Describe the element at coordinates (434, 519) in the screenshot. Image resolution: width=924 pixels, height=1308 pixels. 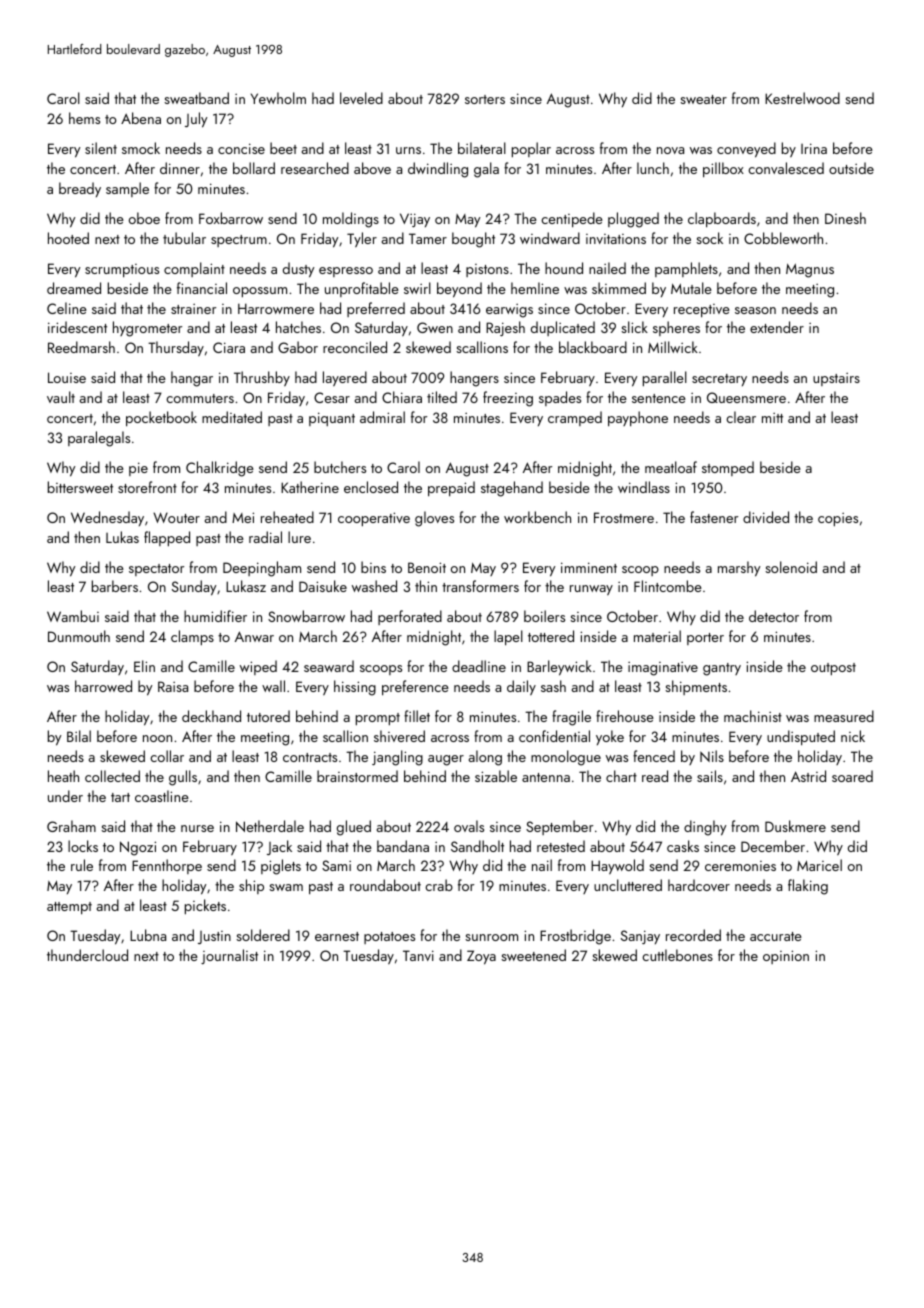
I see `gloves` at that location.
